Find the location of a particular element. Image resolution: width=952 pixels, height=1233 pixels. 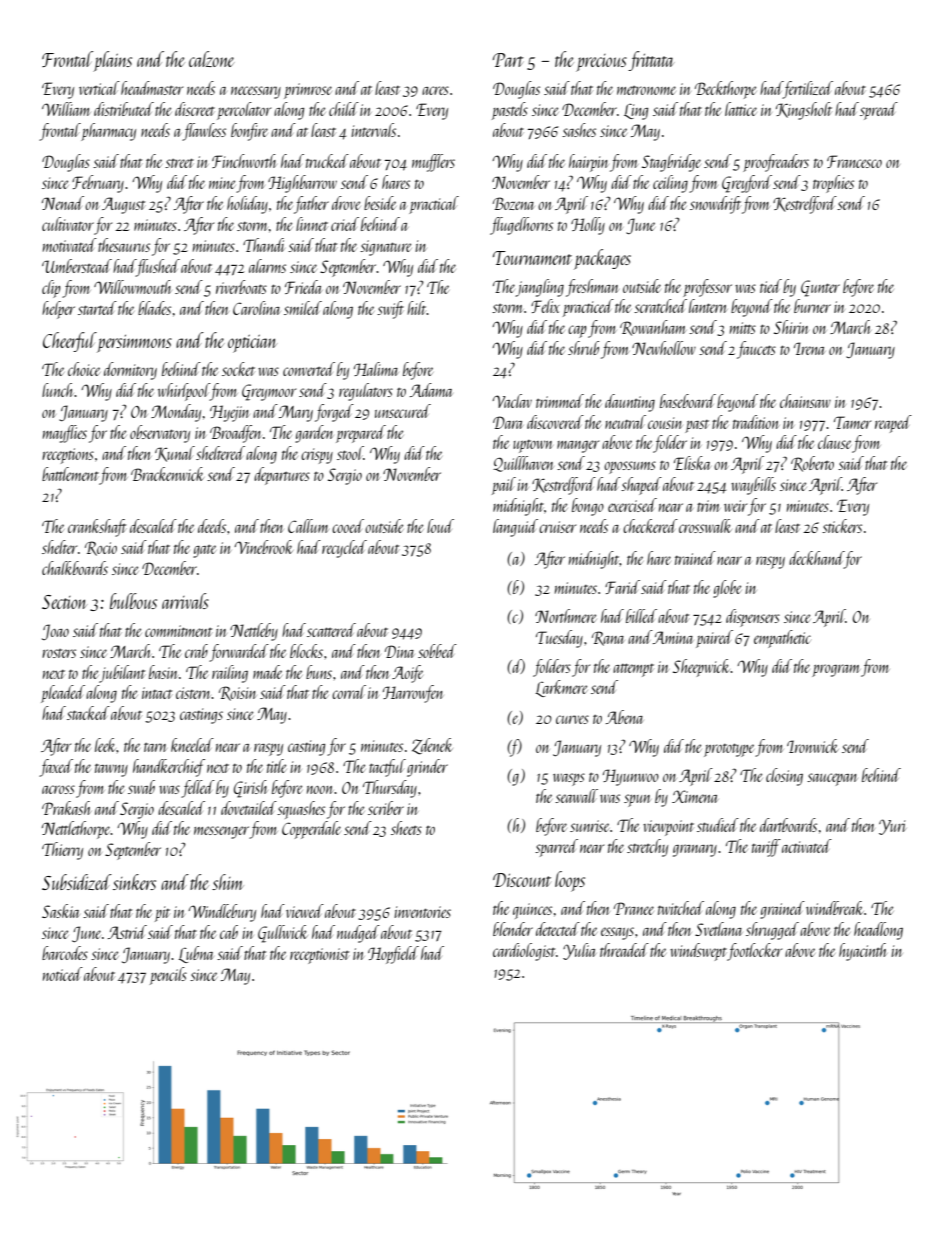

Farid is located at coordinates (622, 587).
